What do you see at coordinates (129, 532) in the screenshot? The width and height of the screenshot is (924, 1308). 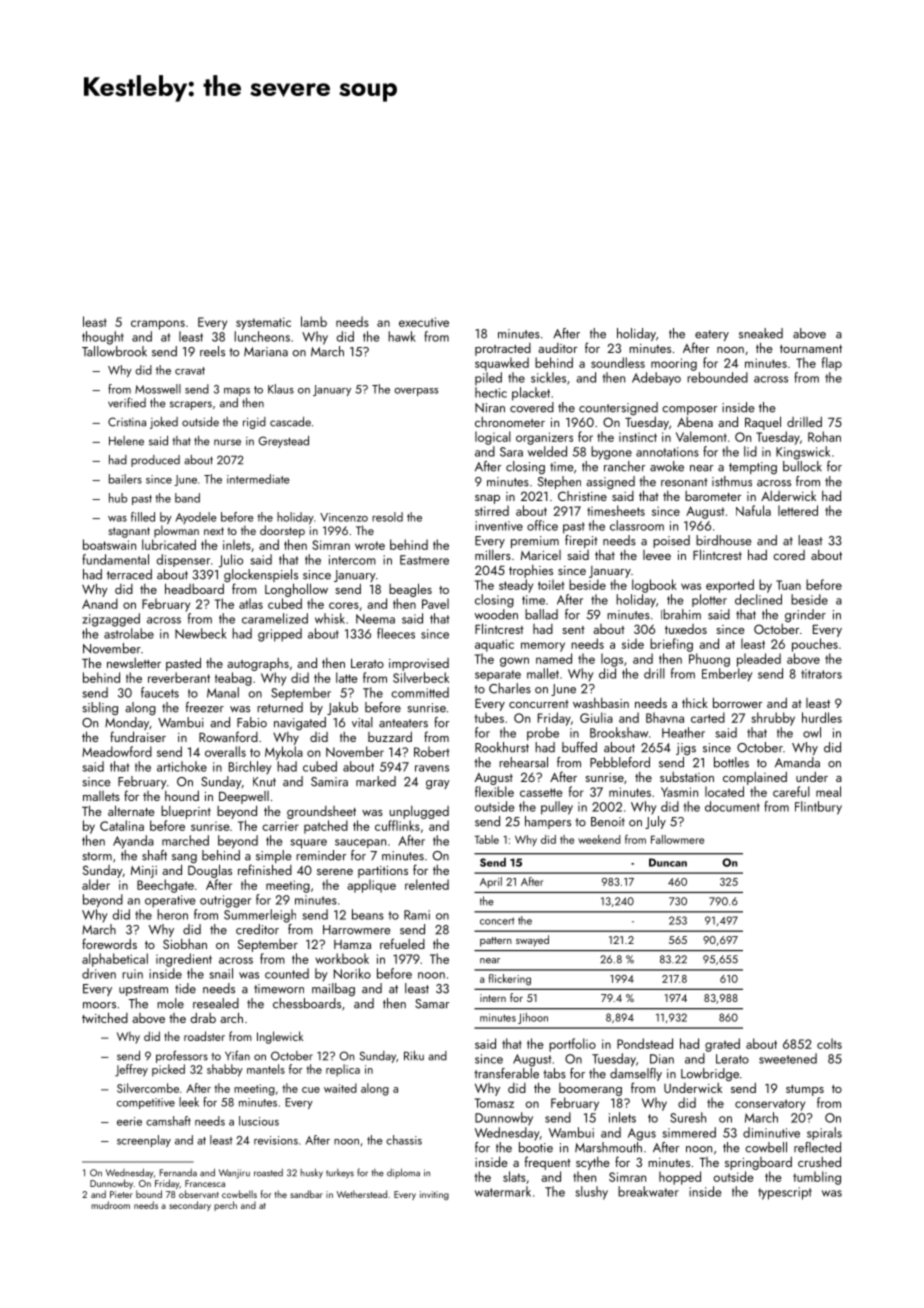 I see `stagnant` at bounding box center [129, 532].
